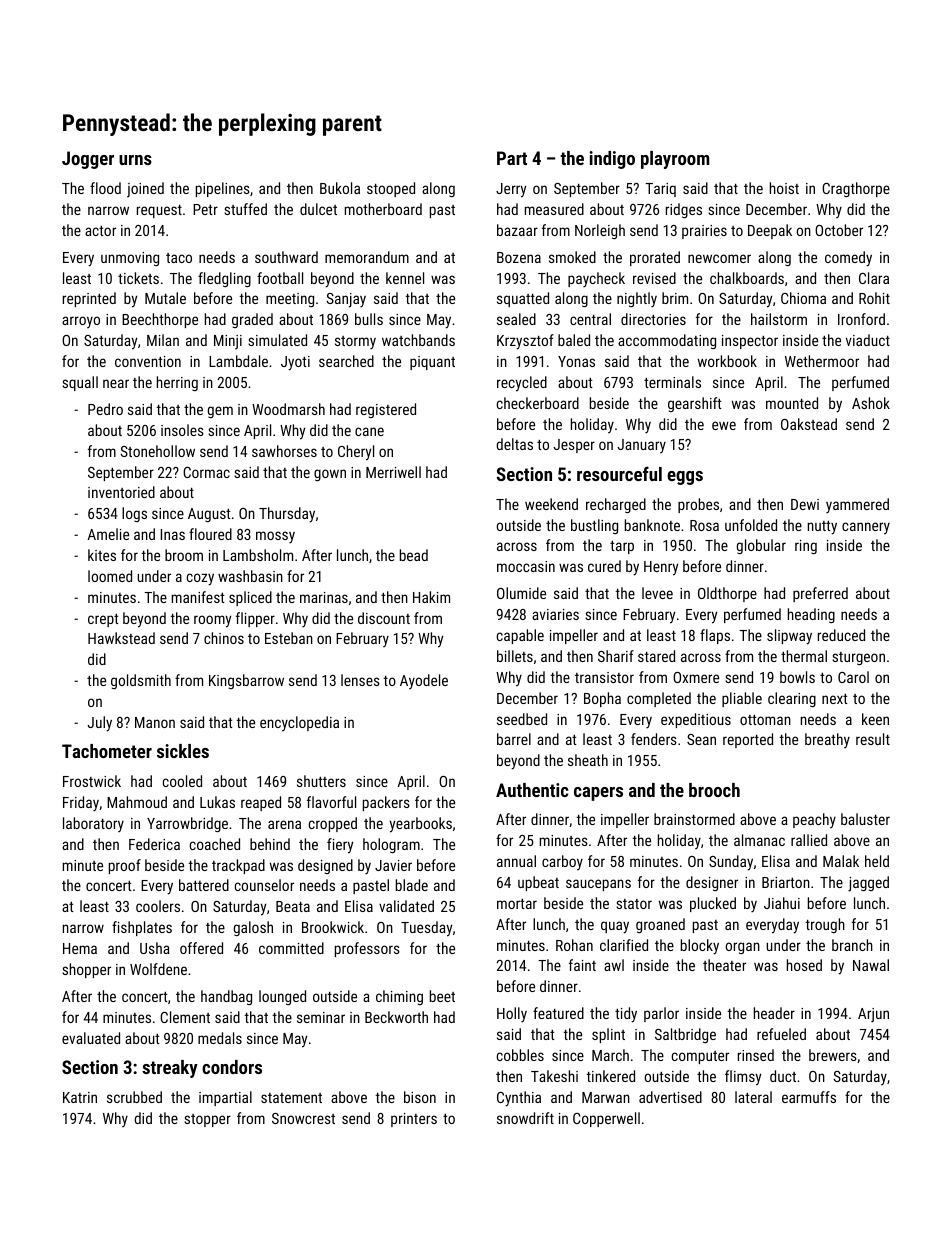 The width and height of the page is (952, 1233). What do you see at coordinates (675, 298) in the page?
I see `brim` at bounding box center [675, 298].
